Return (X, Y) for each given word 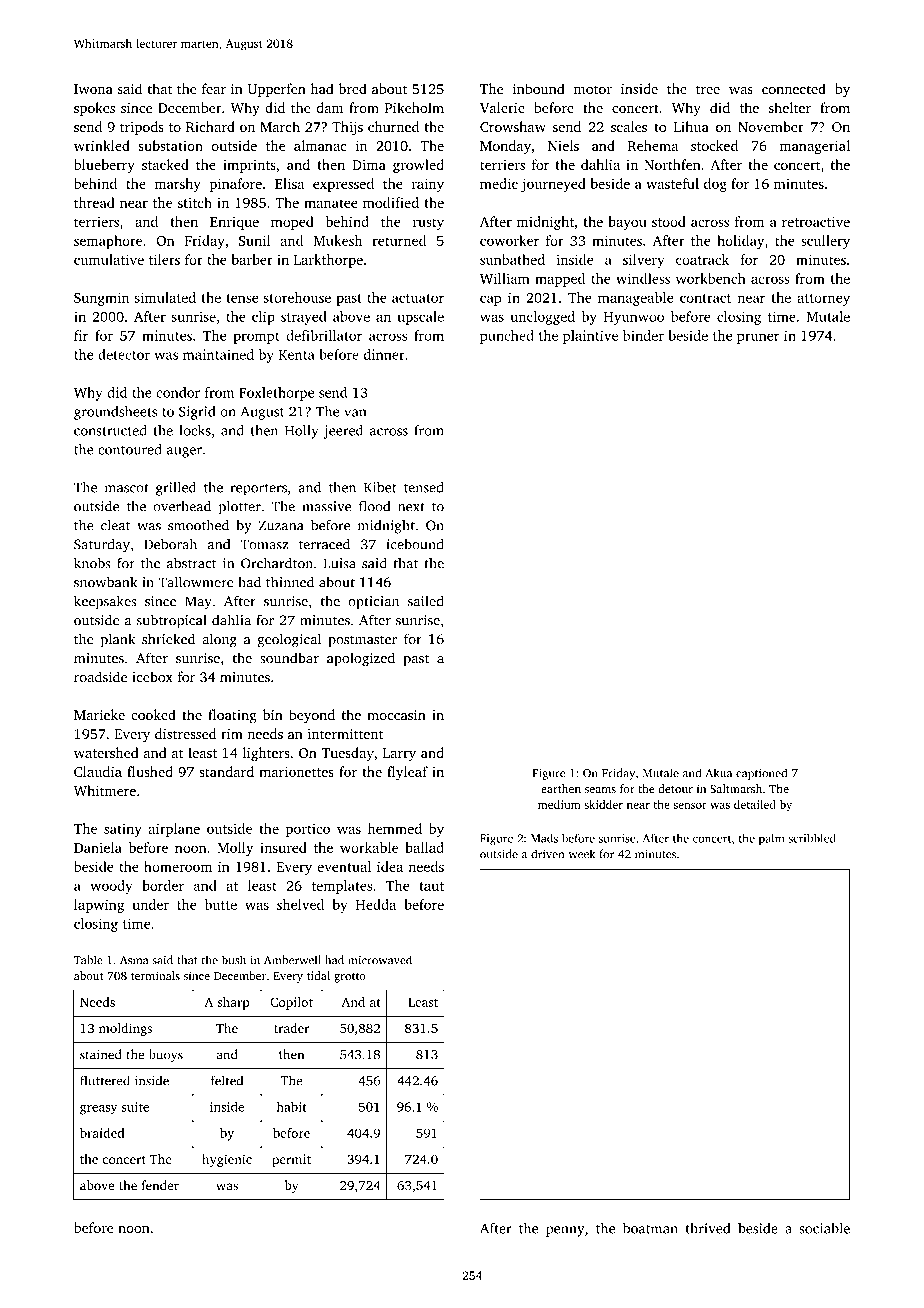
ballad (424, 847)
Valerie (502, 107)
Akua (719, 773)
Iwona (93, 89)
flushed (150, 771)
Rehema (653, 145)
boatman (650, 1228)
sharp (234, 1003)
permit (291, 1160)
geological (289, 640)
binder (643, 335)
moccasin (396, 715)
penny (565, 1231)
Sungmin (101, 299)
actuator (418, 298)
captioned (761, 774)
